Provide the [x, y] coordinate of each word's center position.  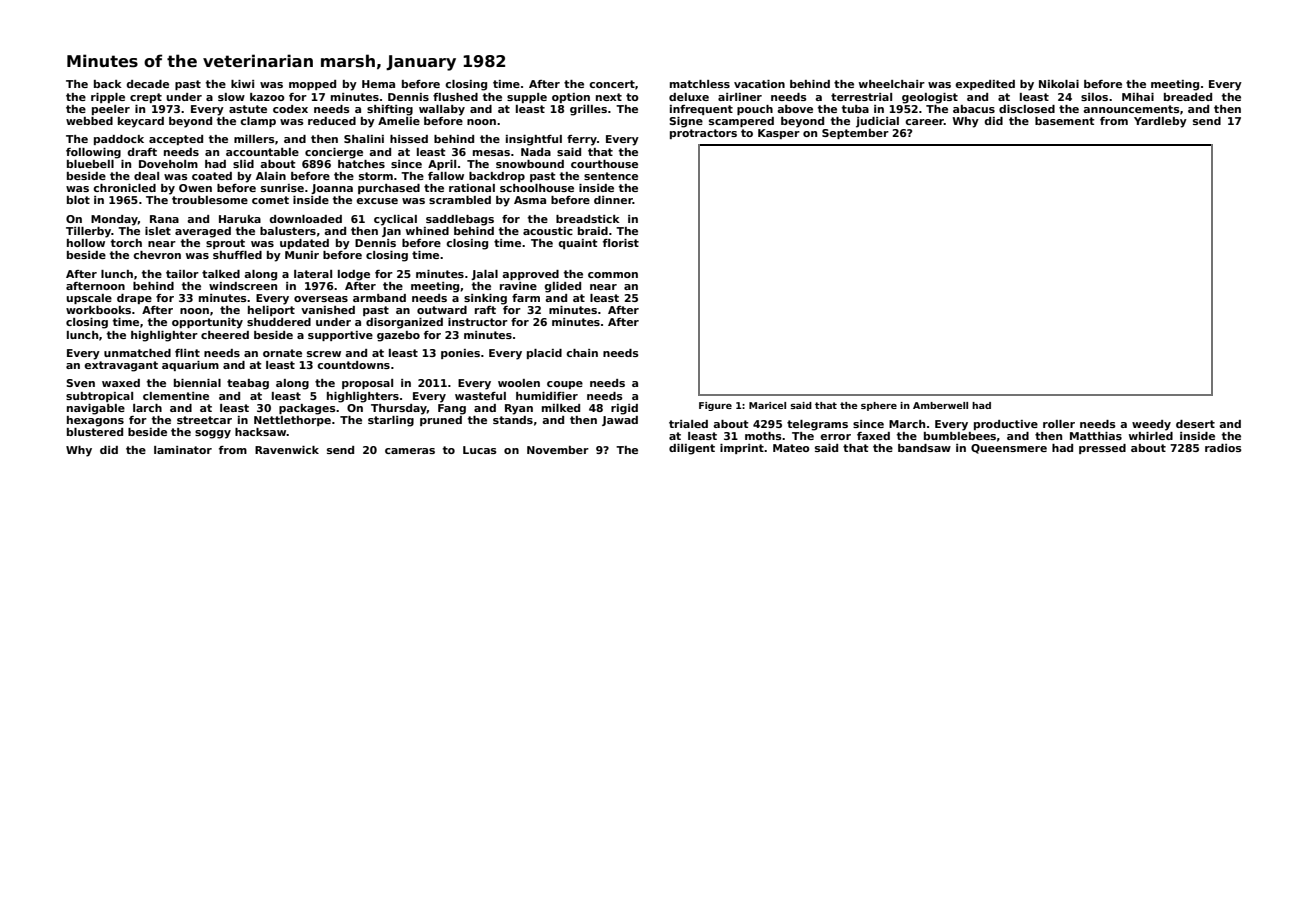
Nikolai [1059, 84]
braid [593, 231]
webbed [89, 121]
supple [527, 98]
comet [270, 200]
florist [621, 243]
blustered [95, 432]
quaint [578, 244]
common [613, 275]
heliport [271, 311]
